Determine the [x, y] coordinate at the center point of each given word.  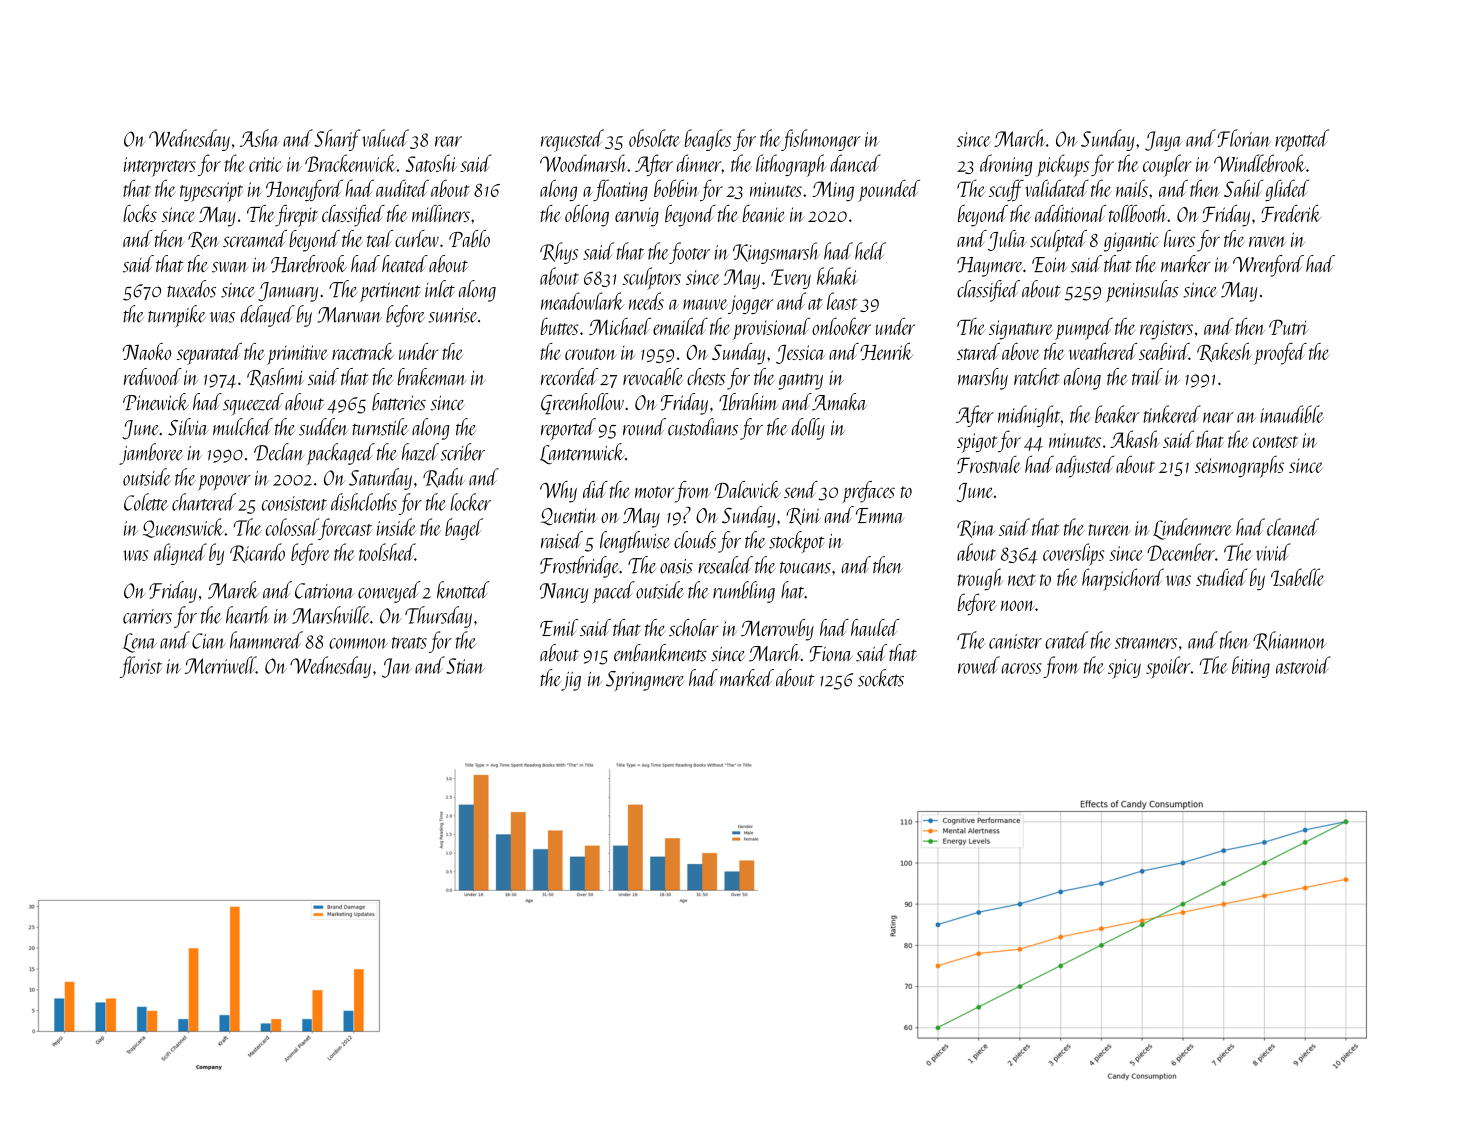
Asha [259, 138]
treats [409, 643]
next [1022, 580]
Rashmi [275, 377]
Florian [1244, 138]
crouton [590, 354]
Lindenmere [1192, 529]
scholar [694, 627]
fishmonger [821, 140]
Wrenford [1268, 266]
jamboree [151, 454]
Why [558, 492]
